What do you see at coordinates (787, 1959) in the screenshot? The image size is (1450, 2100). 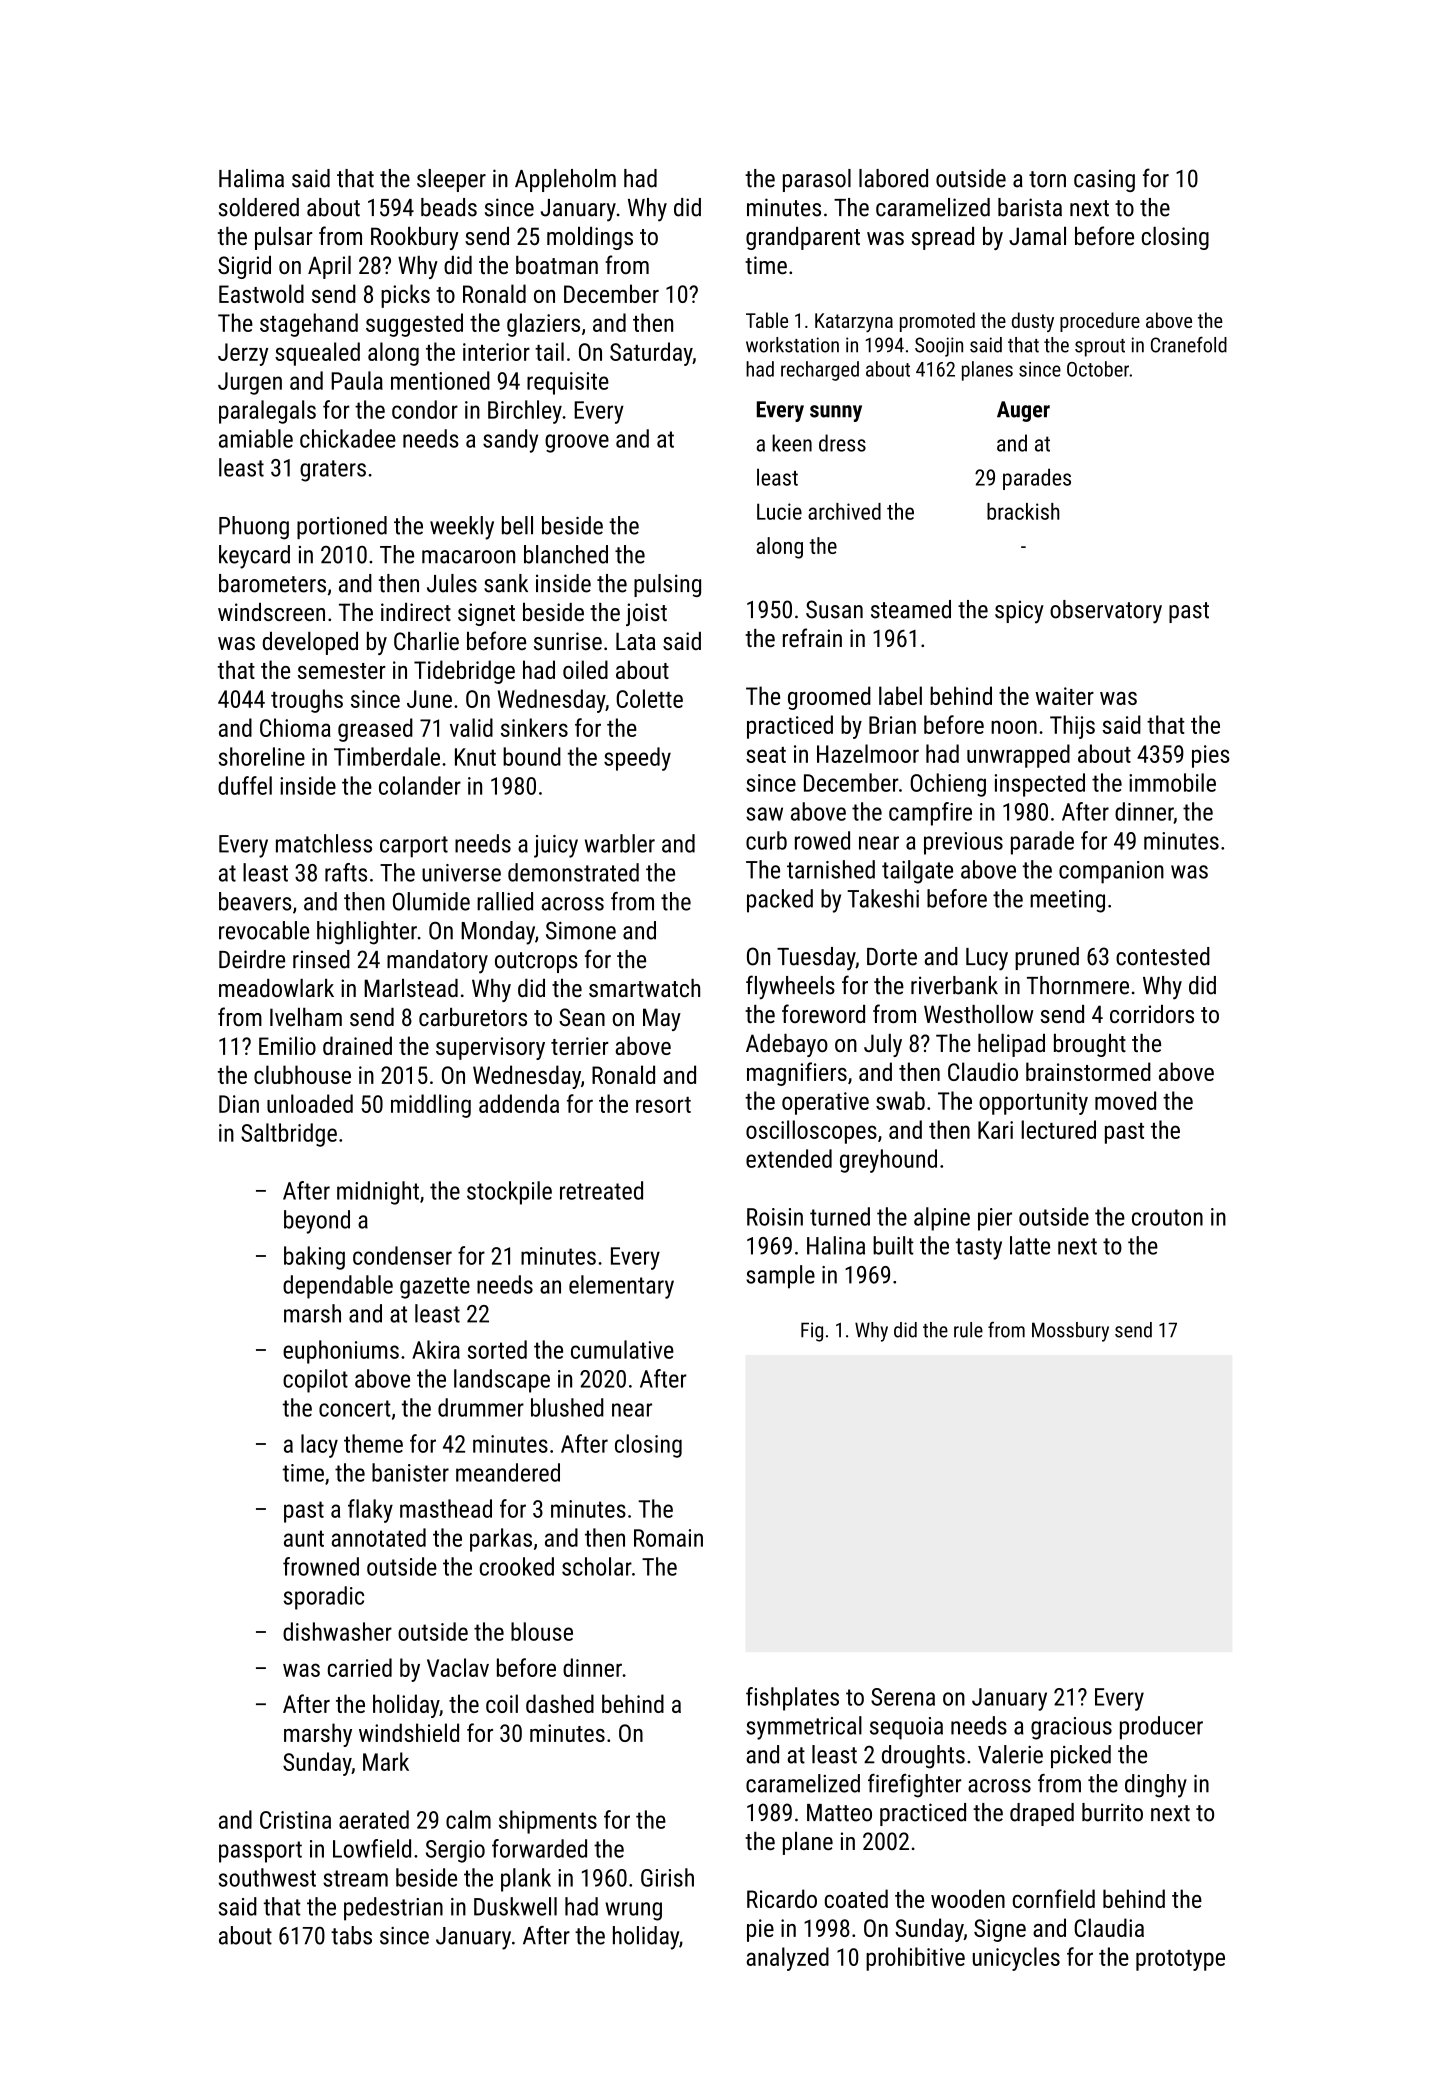 I see `analyzed` at bounding box center [787, 1959].
